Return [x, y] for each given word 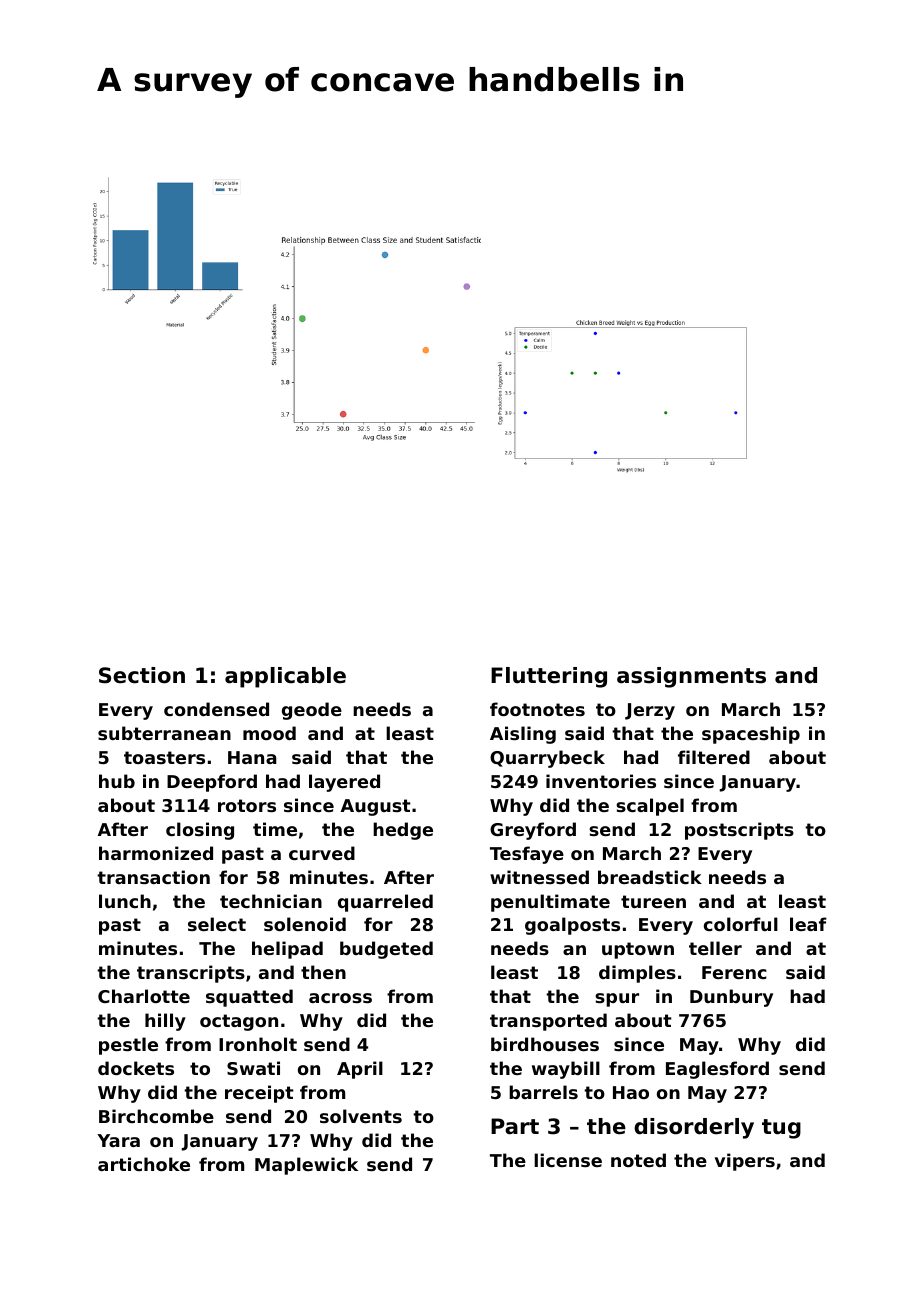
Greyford [533, 831]
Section [142, 675]
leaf [808, 924]
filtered [714, 757]
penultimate [550, 903]
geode [312, 711]
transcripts [191, 974]
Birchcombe [156, 1116]
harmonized [156, 853]
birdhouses [545, 1044]
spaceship [751, 735]
